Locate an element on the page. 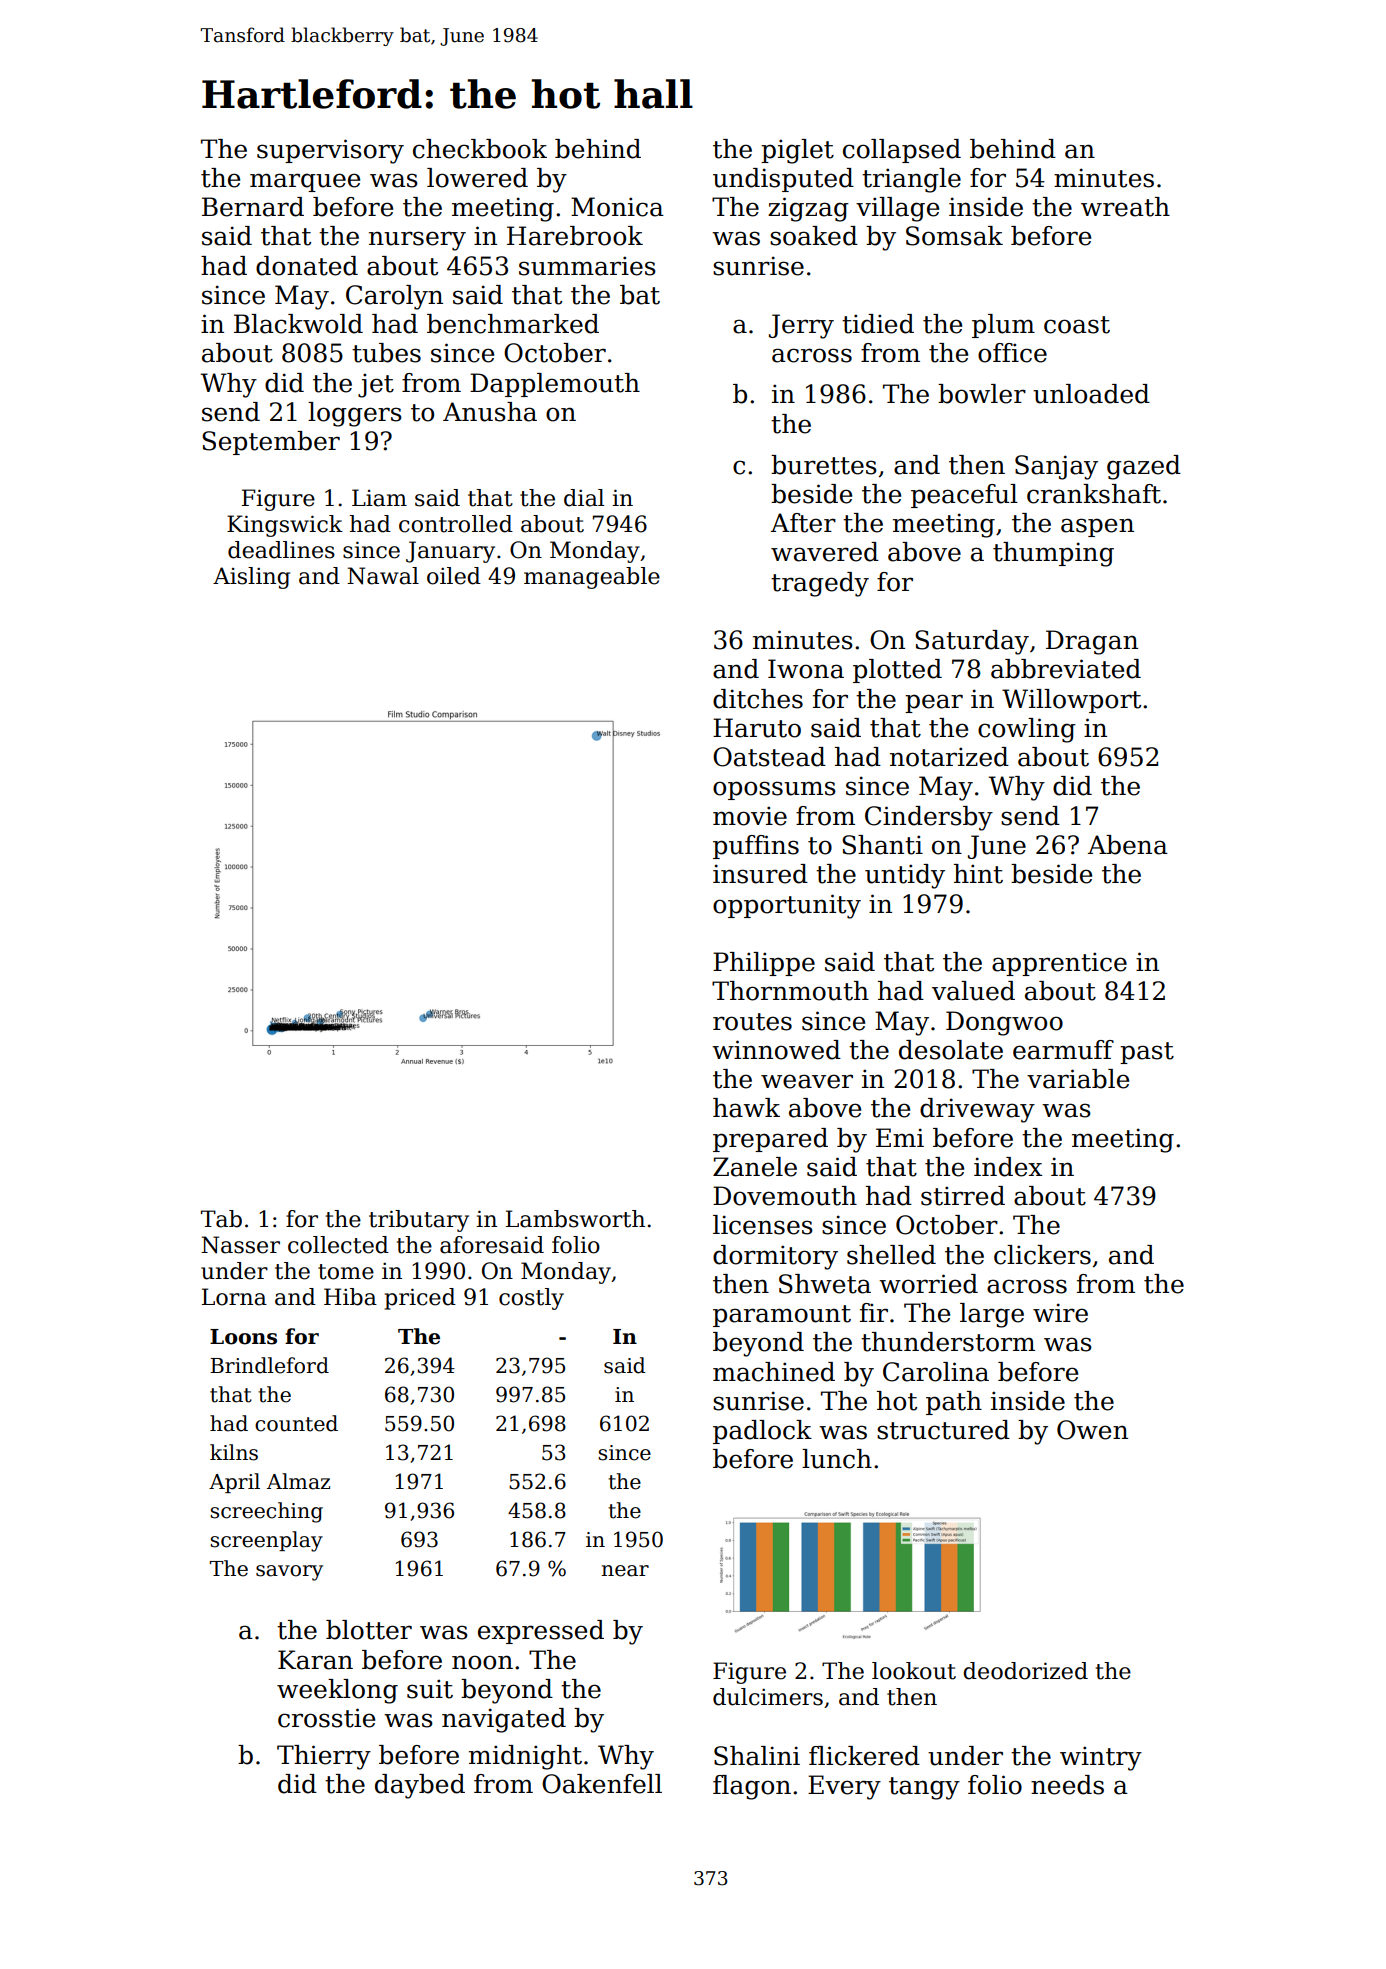  Nawal is located at coordinates (383, 576).
